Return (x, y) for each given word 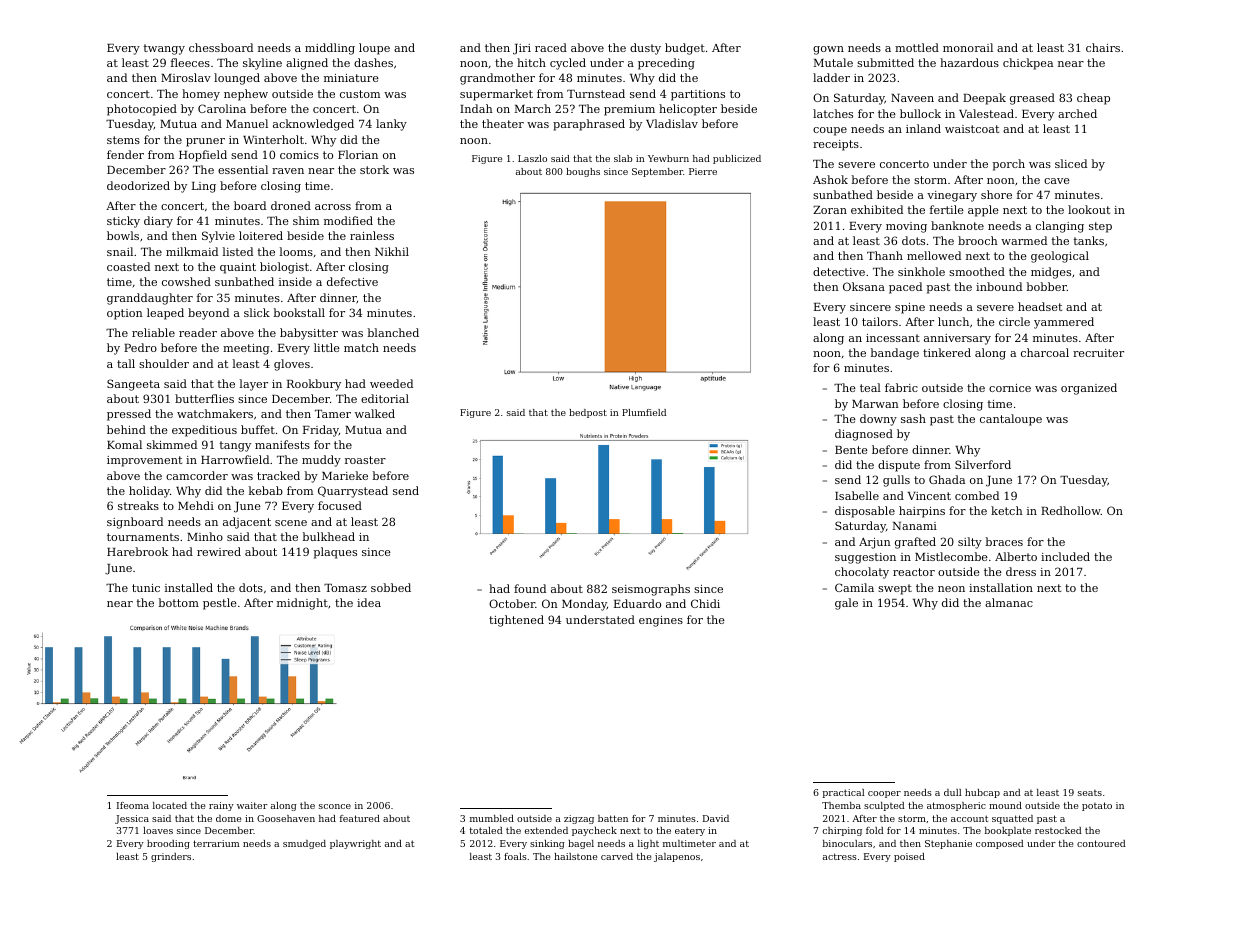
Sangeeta (133, 385)
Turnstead (596, 93)
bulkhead (329, 536)
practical (844, 793)
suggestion (865, 558)
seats (1090, 793)
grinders (171, 857)
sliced (1071, 163)
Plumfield (644, 412)
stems (123, 140)
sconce (335, 806)
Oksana (864, 286)
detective (839, 271)
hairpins (922, 512)
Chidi (705, 603)
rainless (372, 235)
